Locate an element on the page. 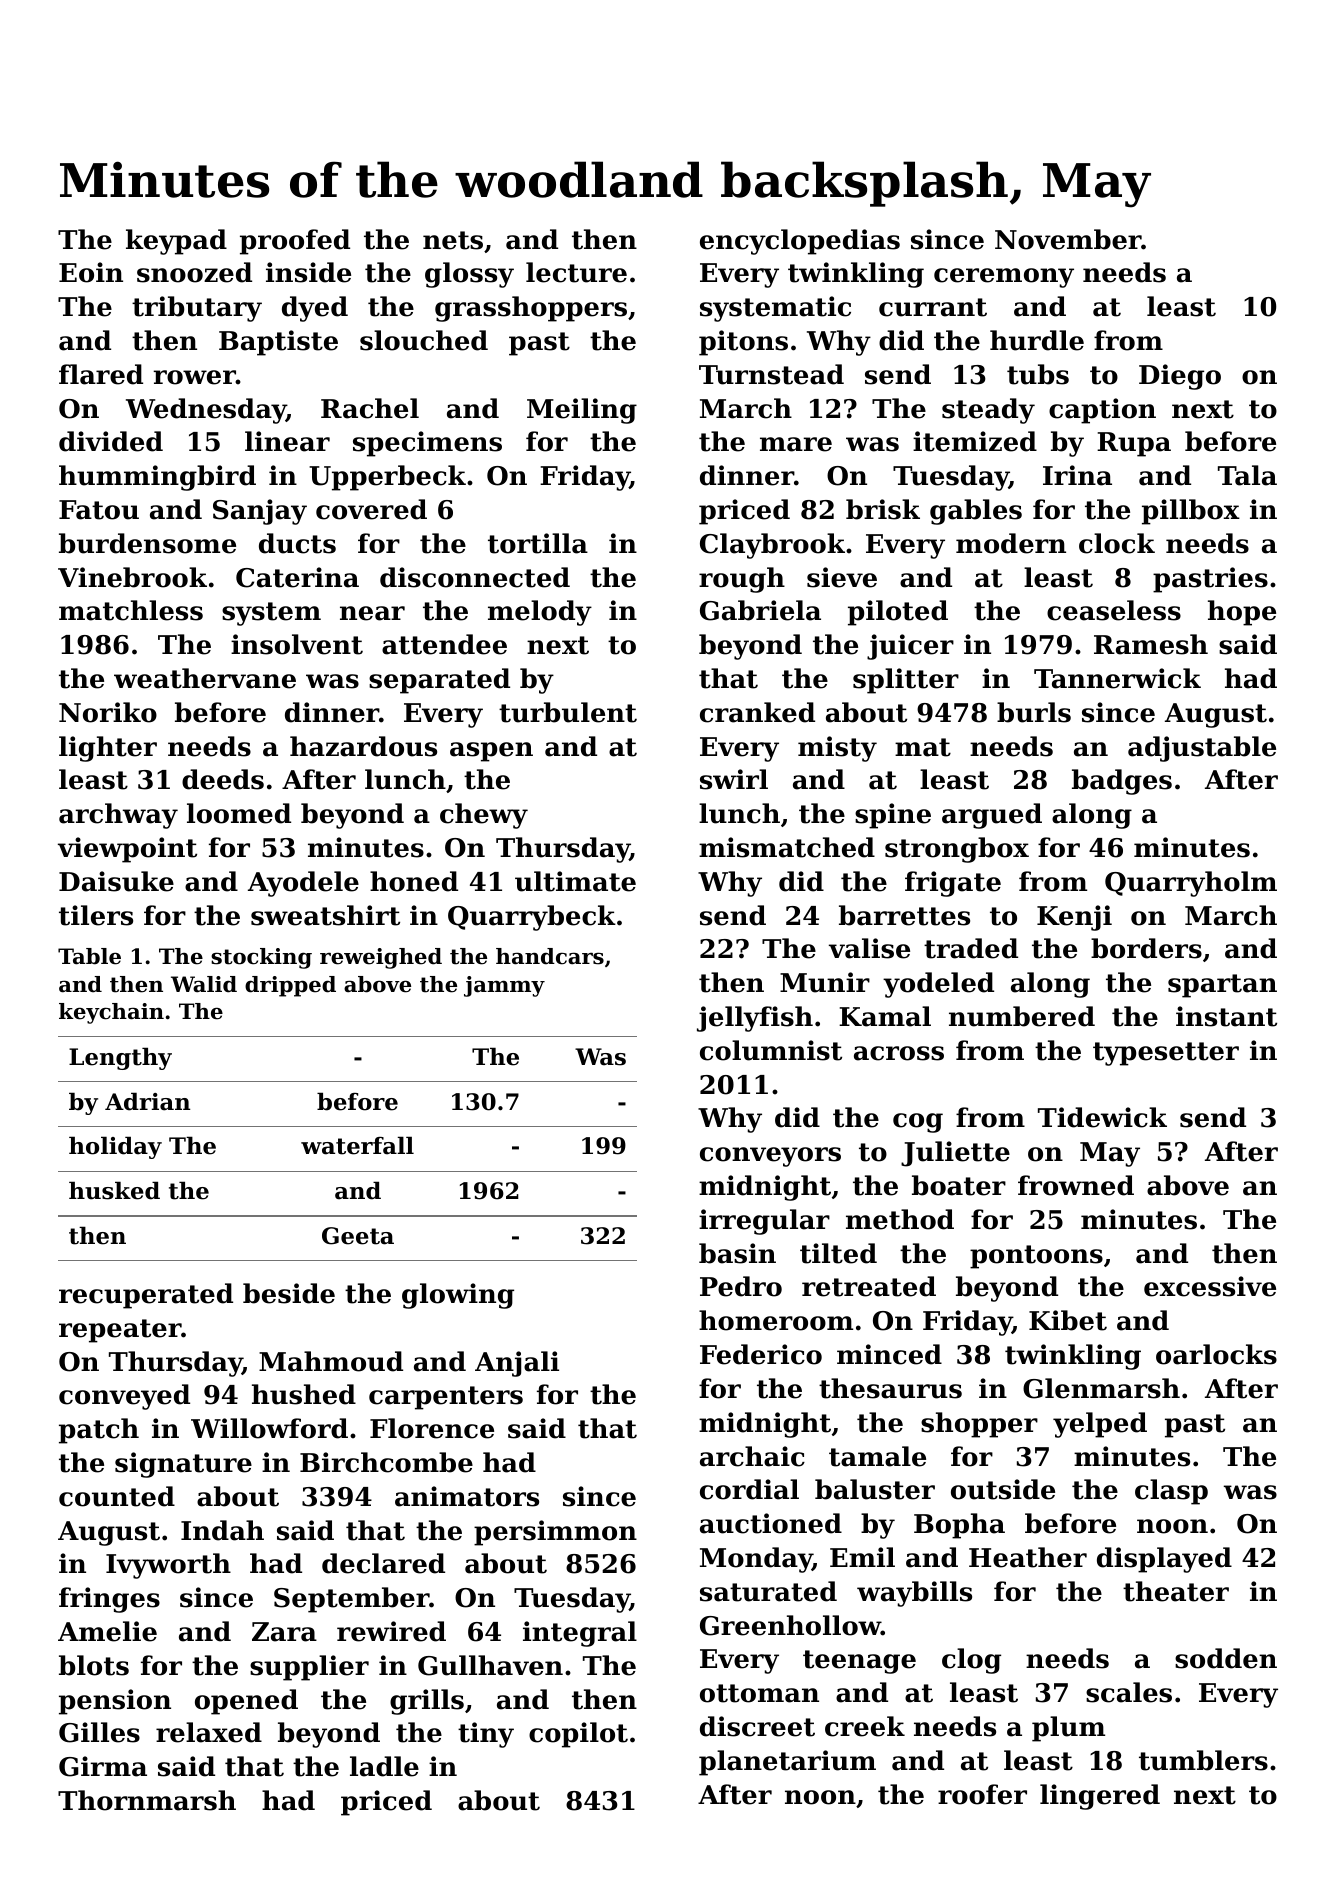 The height and width of the image is (1889, 1336). Monday is located at coordinates (756, 1560).
